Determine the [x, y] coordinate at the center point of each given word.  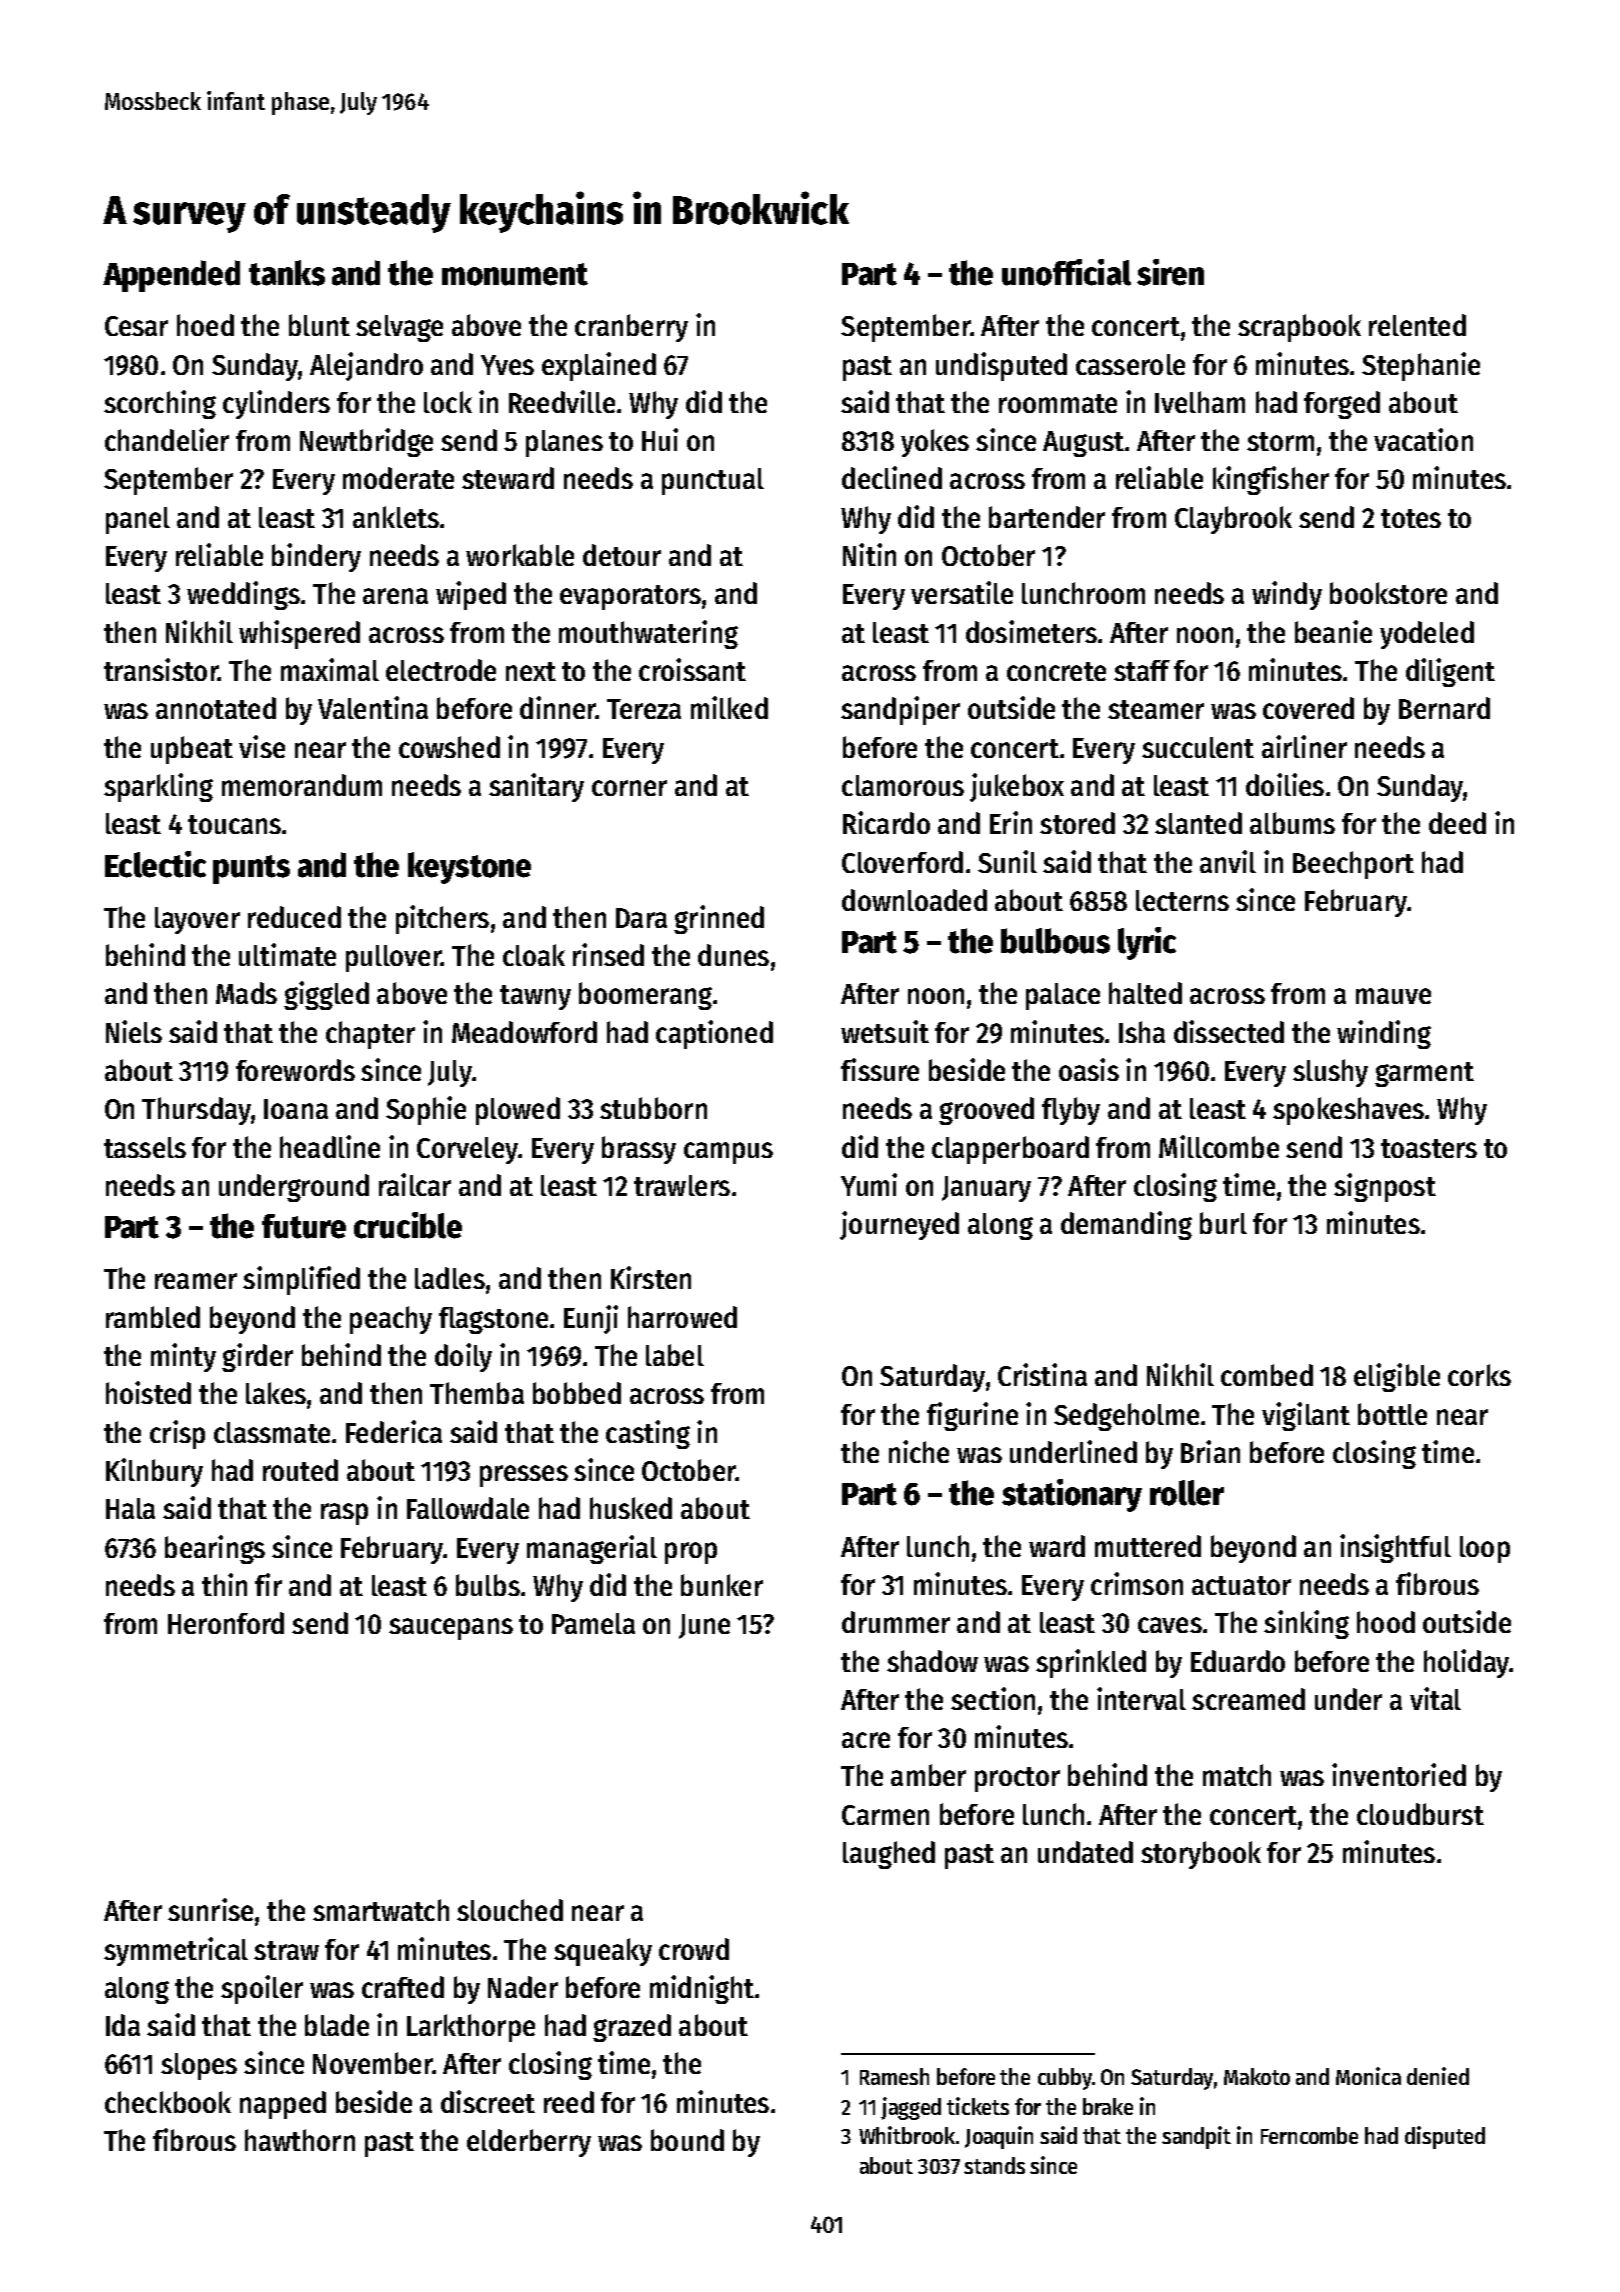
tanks [287, 273]
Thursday [196, 1111]
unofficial [1066, 272]
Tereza [644, 709]
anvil [1228, 861]
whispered [299, 634]
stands [994, 2165]
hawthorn [300, 2140]
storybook [1201, 1855]
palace [1063, 996]
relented [1417, 325]
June [704, 1626]
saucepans [451, 1629]
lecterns [1182, 900]
